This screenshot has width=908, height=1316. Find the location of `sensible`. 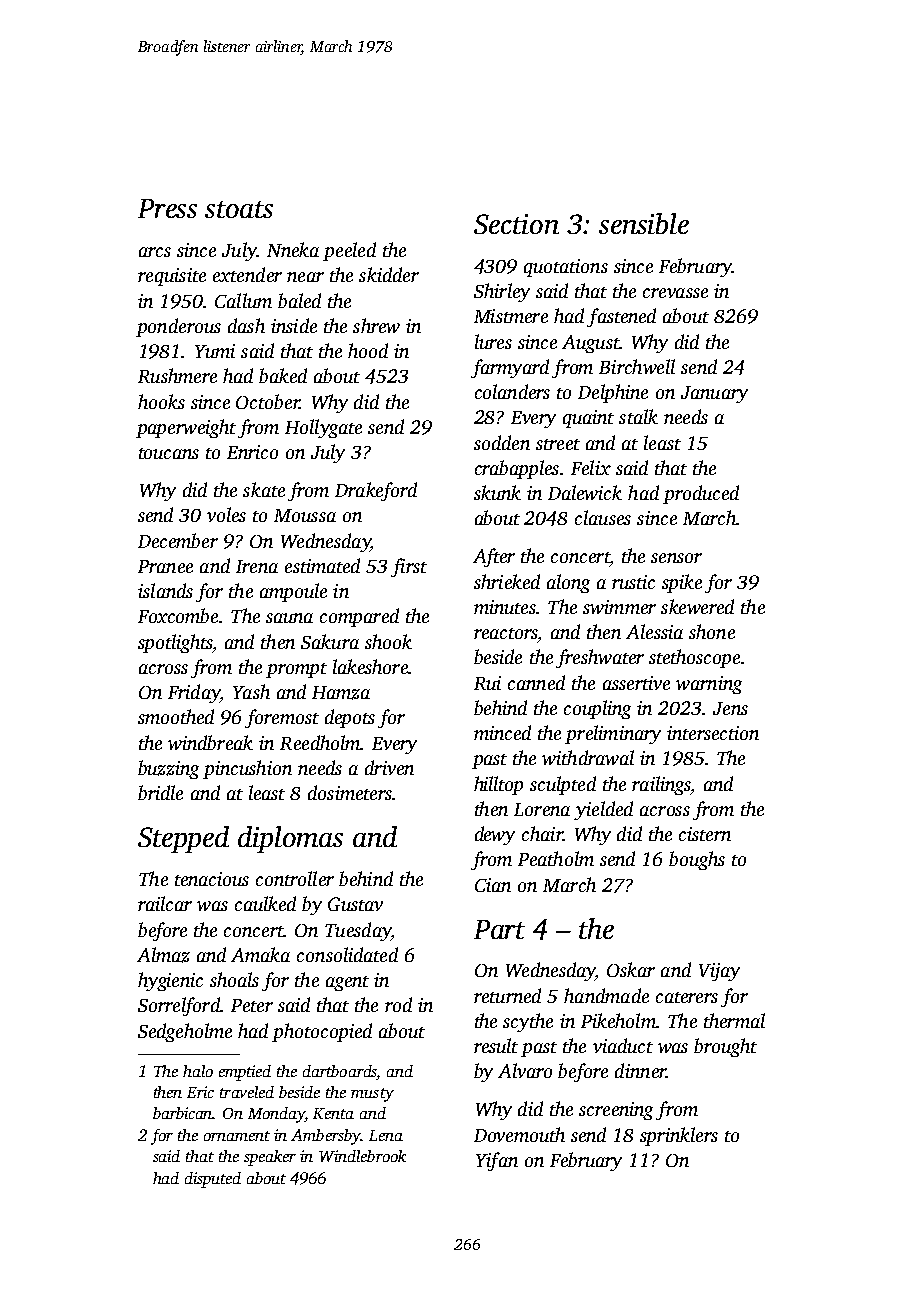

sensible is located at coordinates (644, 223).
